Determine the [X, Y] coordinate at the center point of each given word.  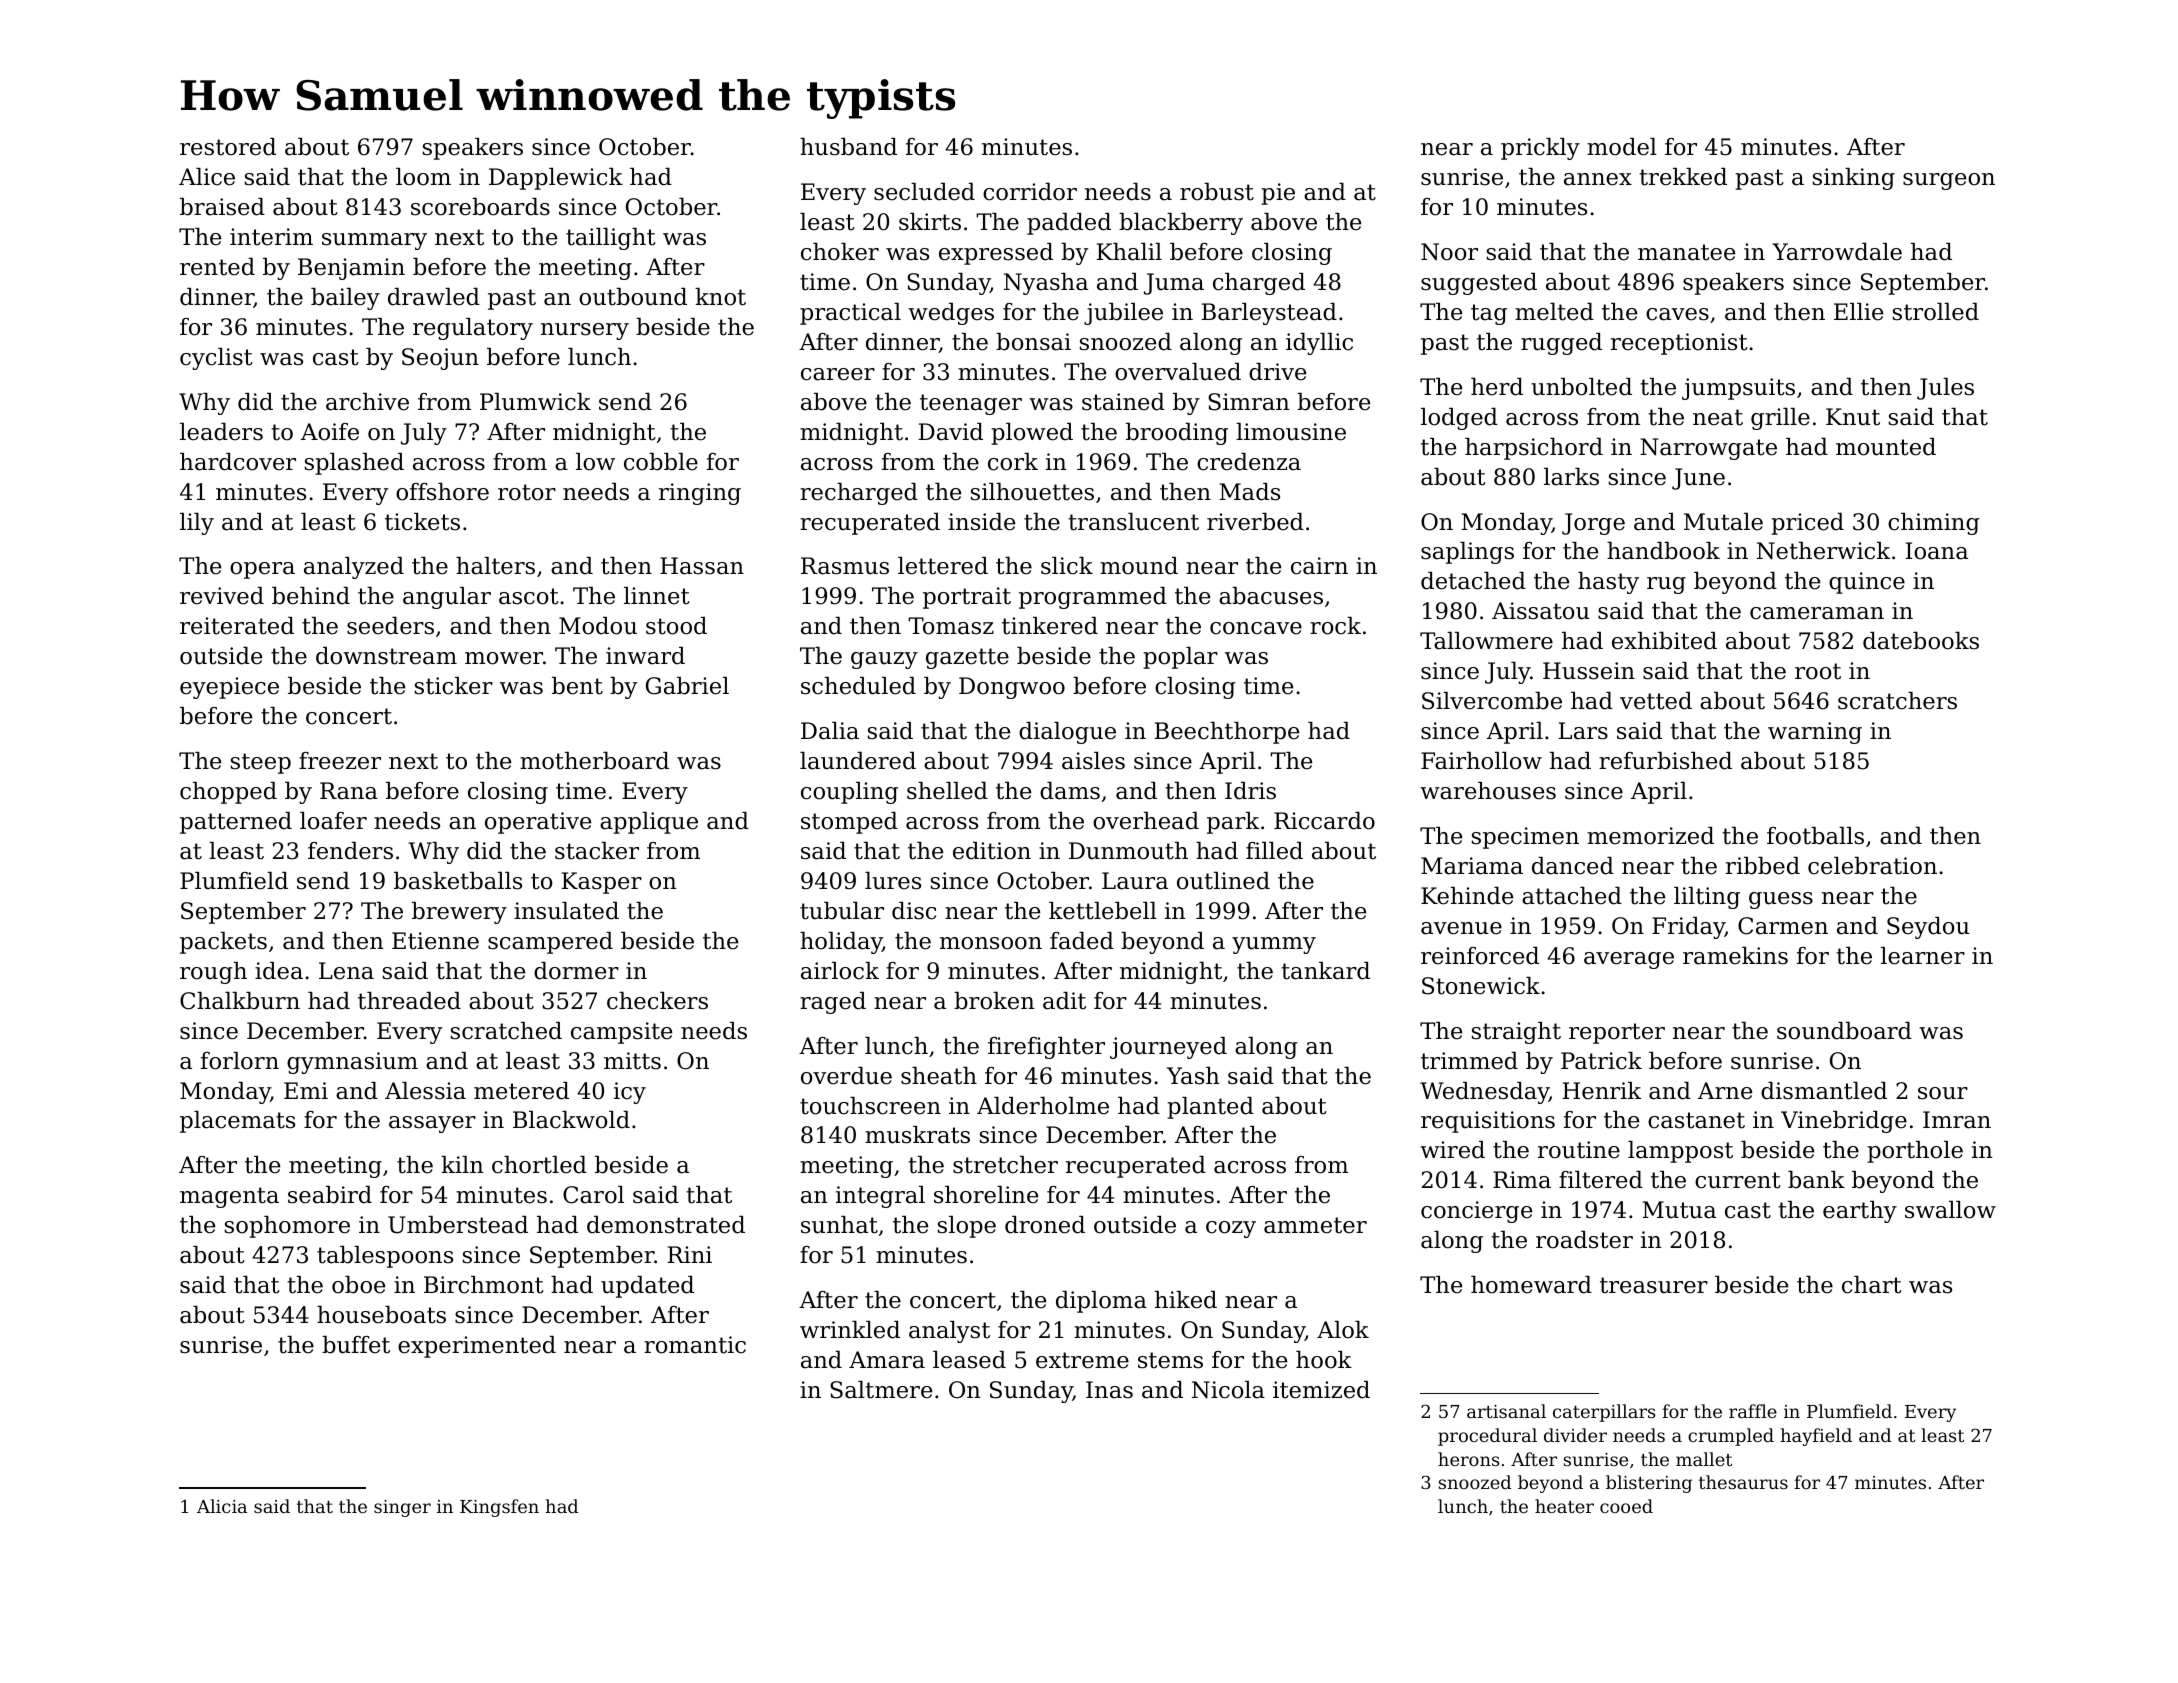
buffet [356, 1345]
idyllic [1319, 344]
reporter [1617, 1033]
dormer [576, 971]
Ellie [1858, 312]
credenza [1249, 462]
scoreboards [480, 207]
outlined [1223, 881]
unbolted [1581, 387]
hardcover [238, 462]
